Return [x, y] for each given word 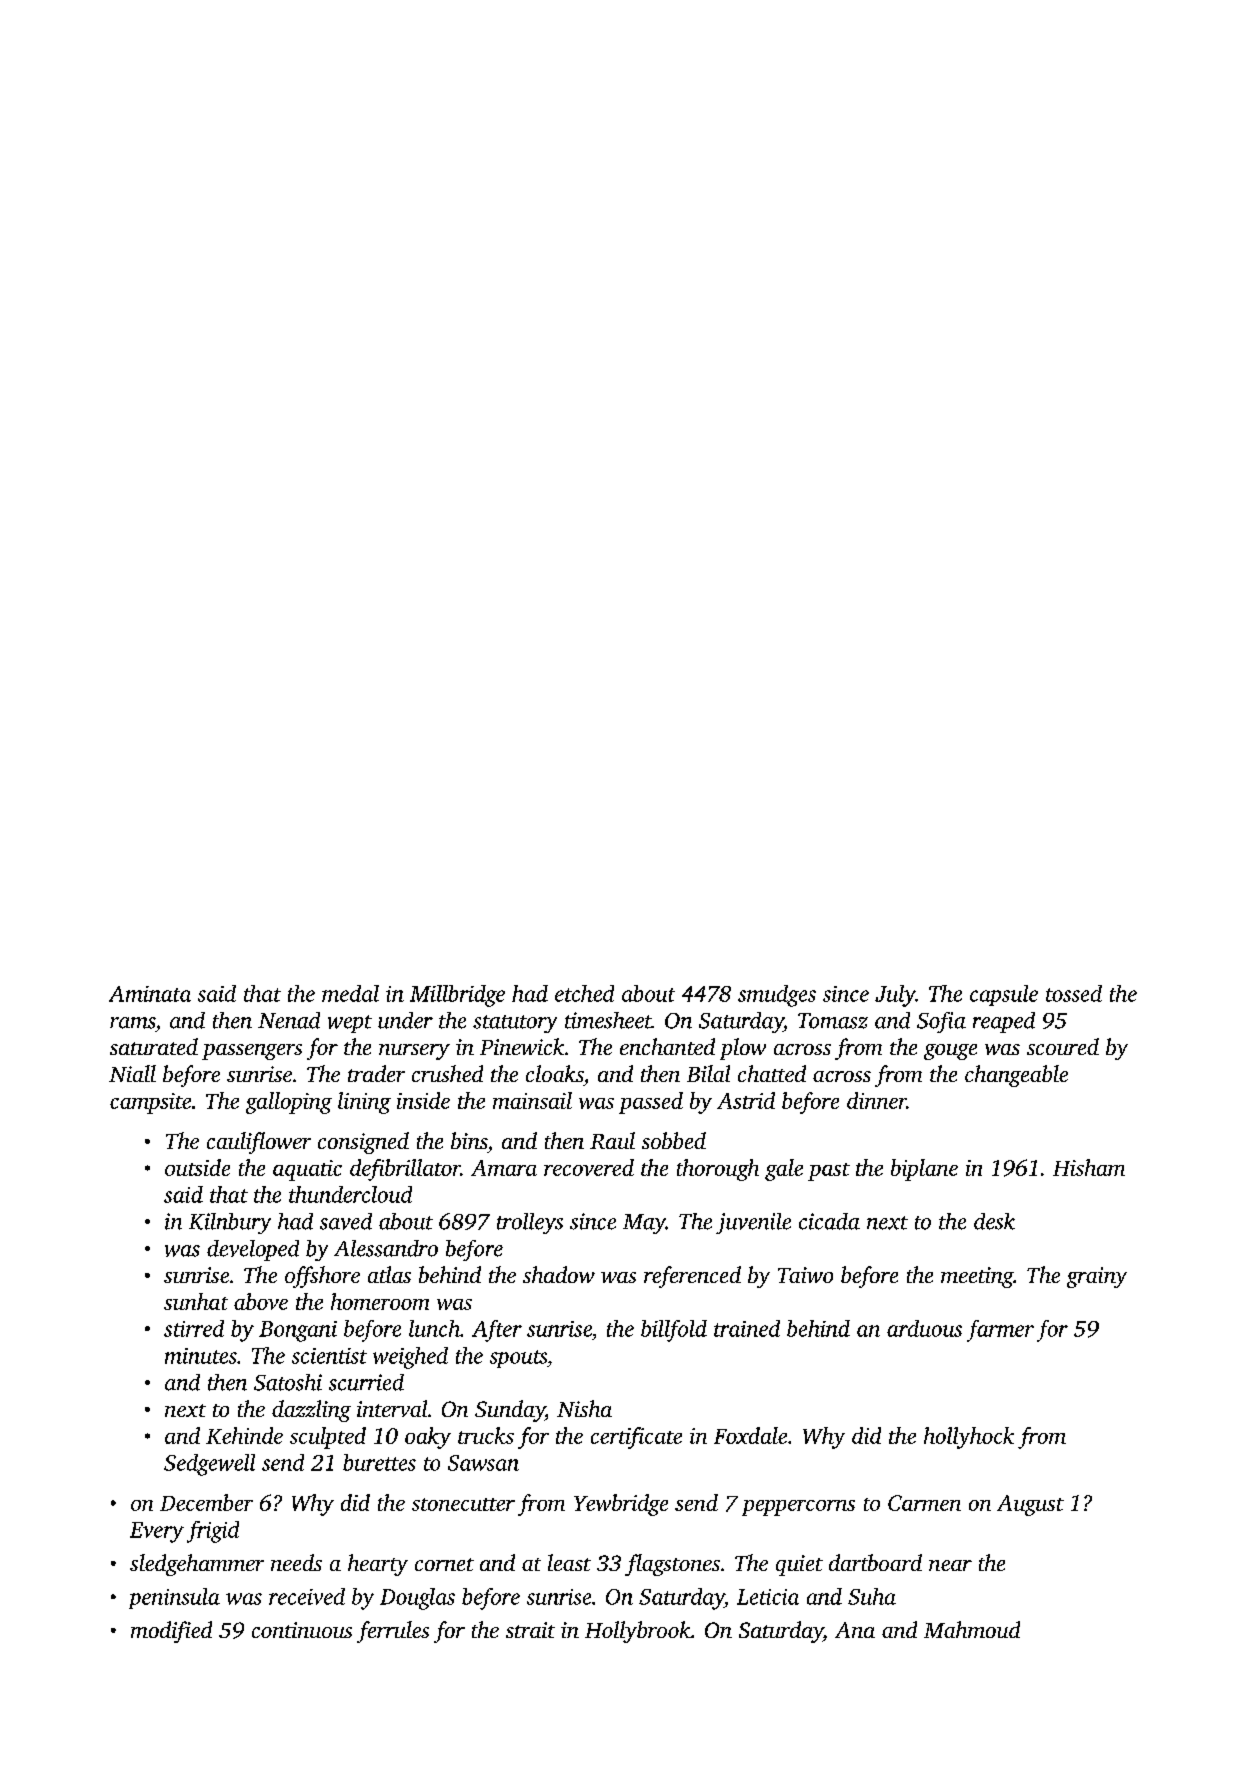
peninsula [174, 1598]
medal [350, 993]
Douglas [417, 1599]
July [895, 996]
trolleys [530, 1223]
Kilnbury [230, 1223]
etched [584, 993]
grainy [1097, 1277]
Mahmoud [972, 1629]
